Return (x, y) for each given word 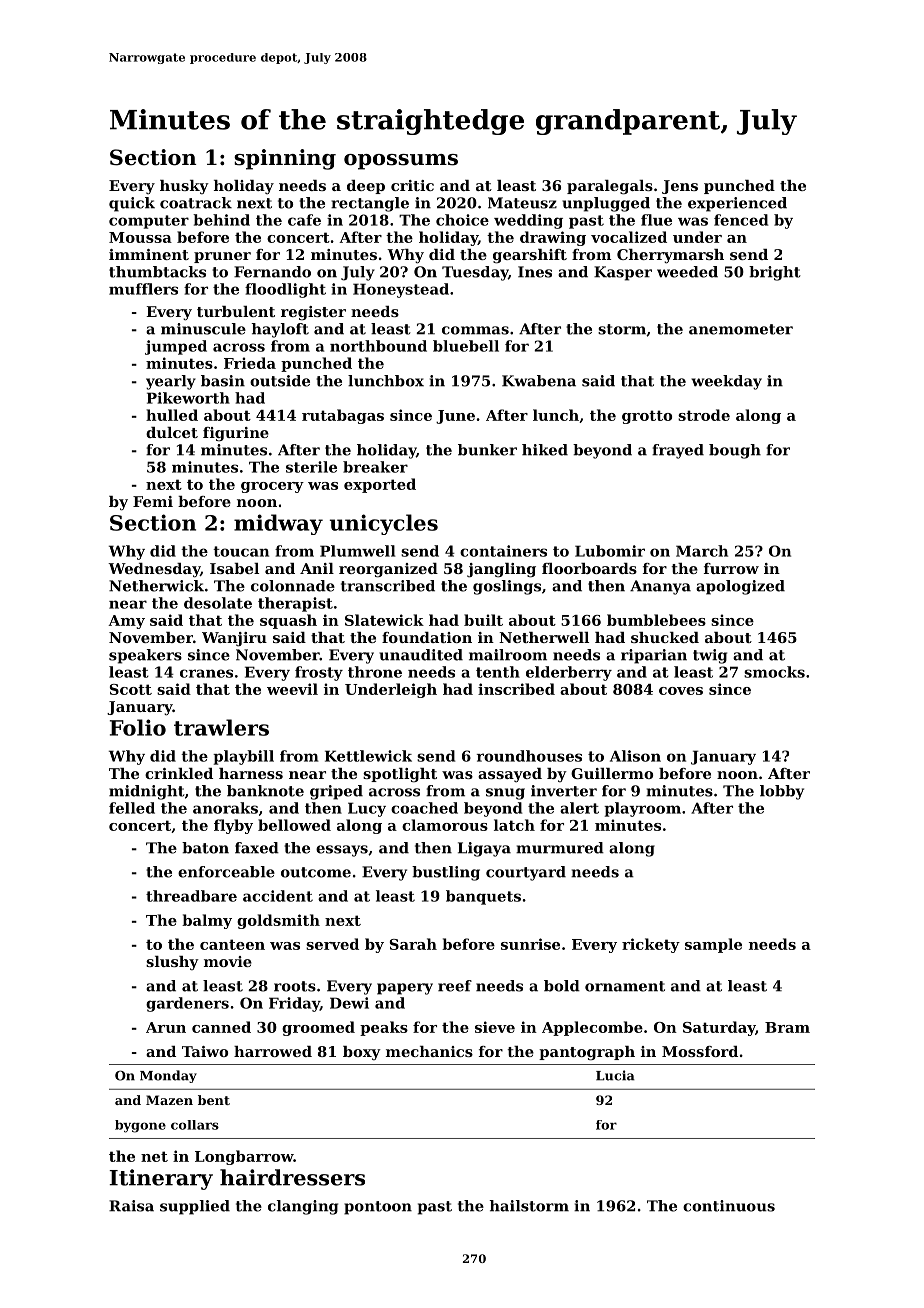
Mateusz (522, 203)
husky (184, 187)
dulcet (172, 432)
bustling (446, 873)
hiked (545, 450)
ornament (625, 986)
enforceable (226, 872)
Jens (680, 187)
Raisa (131, 1206)
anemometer (741, 329)
